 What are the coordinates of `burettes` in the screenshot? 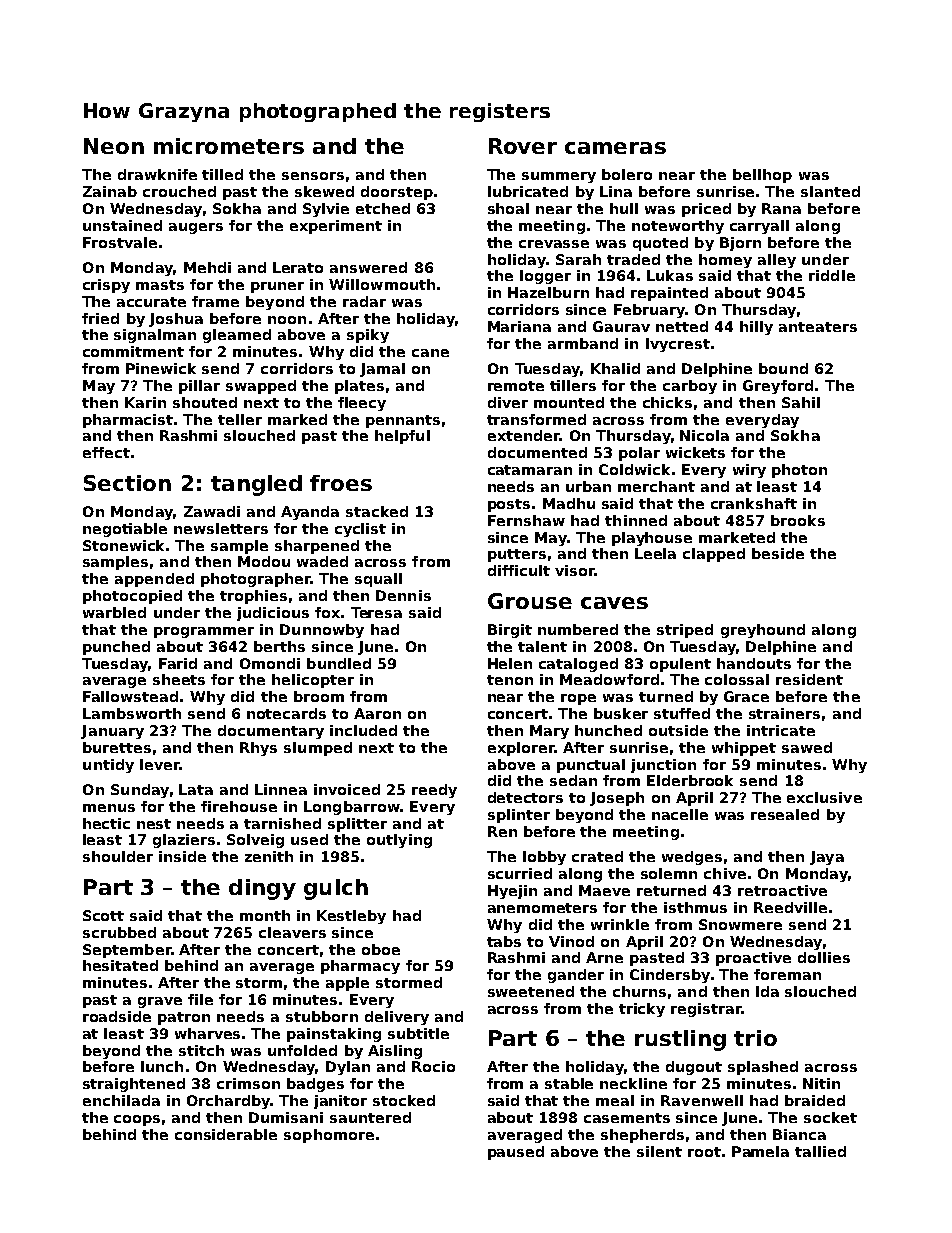 It's located at (117, 747).
